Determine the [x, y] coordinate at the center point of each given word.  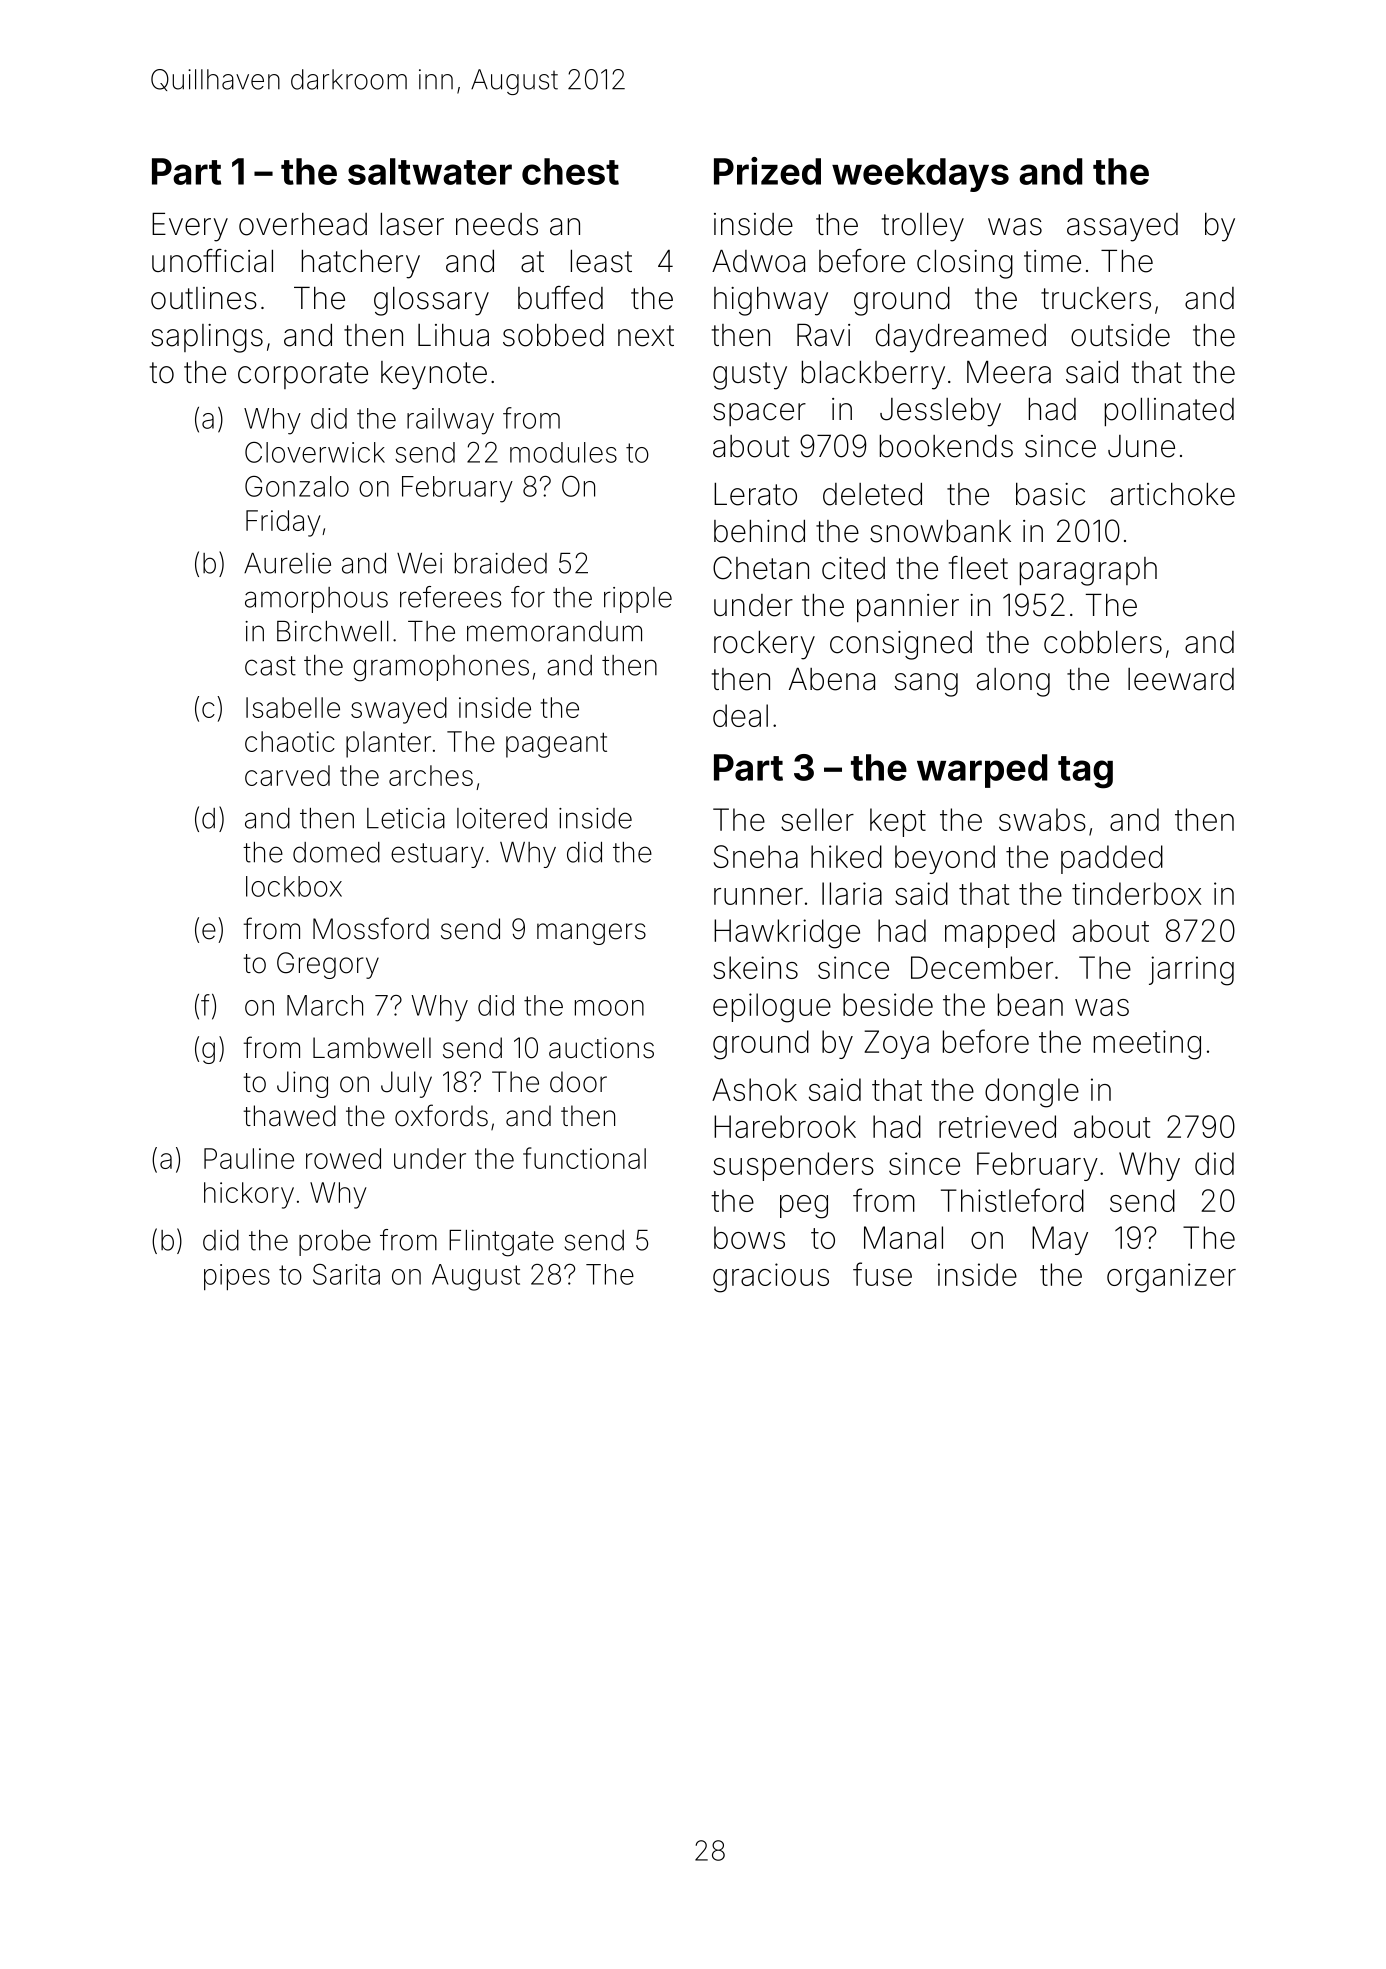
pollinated [1169, 412]
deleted [872, 494]
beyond [945, 859]
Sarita [346, 1274]
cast [270, 666]
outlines [204, 298]
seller [817, 819]
